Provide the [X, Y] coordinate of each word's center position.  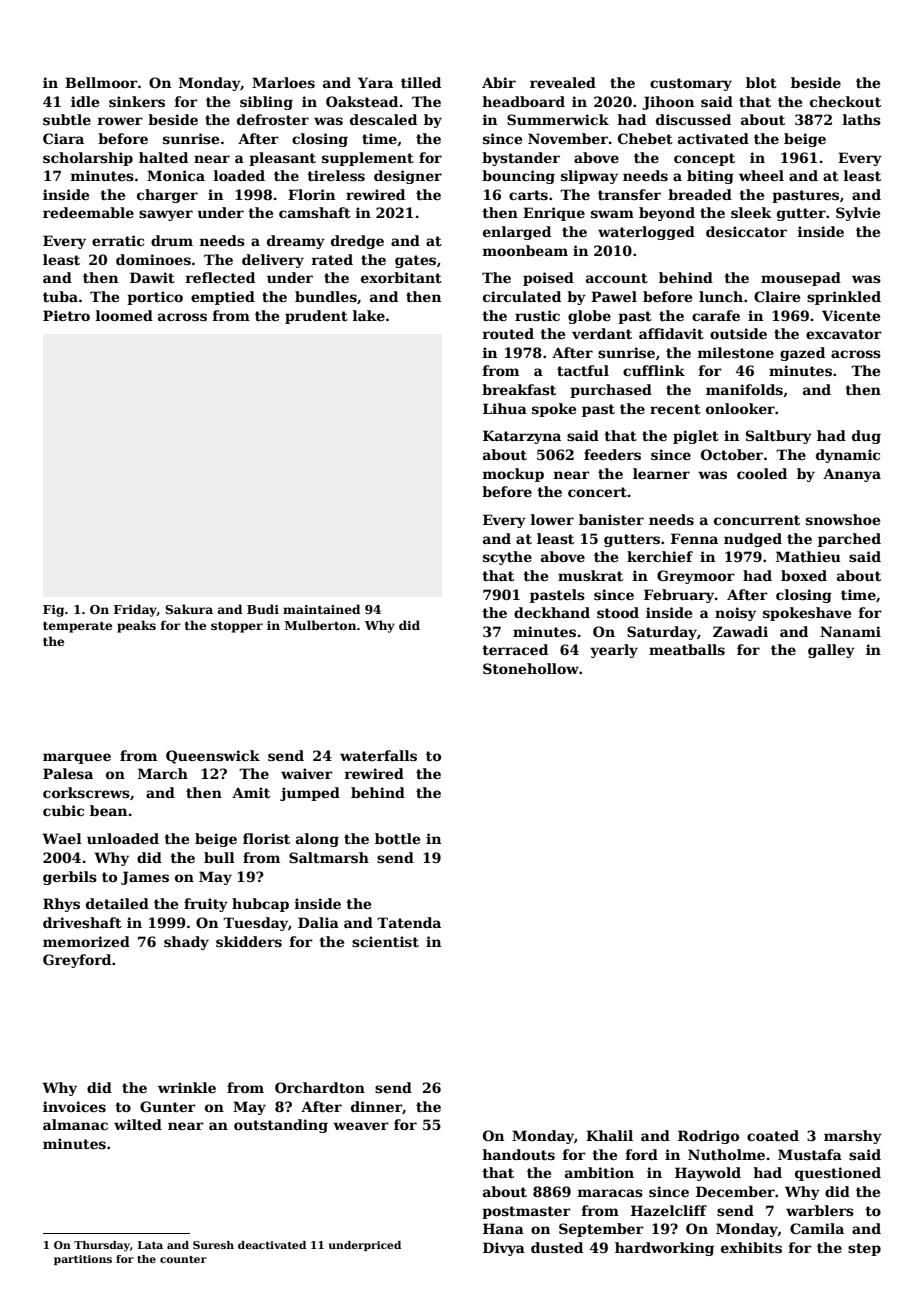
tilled [421, 82]
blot [761, 82]
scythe [507, 558]
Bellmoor [101, 82]
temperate [77, 627]
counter [183, 1259]
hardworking [664, 1249]
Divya [504, 1249]
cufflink [654, 370]
